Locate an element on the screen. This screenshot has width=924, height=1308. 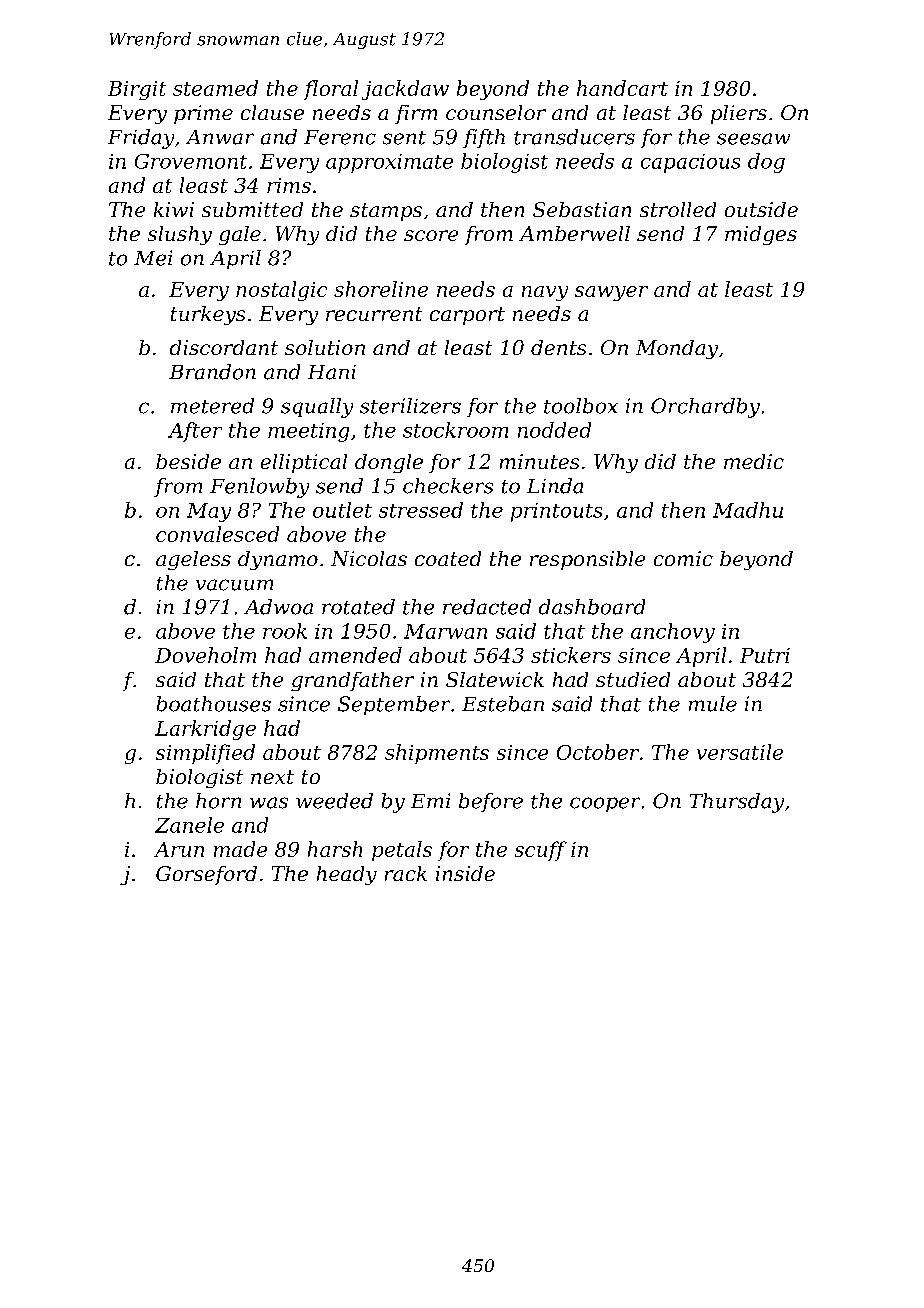
simplified is located at coordinates (205, 754).
